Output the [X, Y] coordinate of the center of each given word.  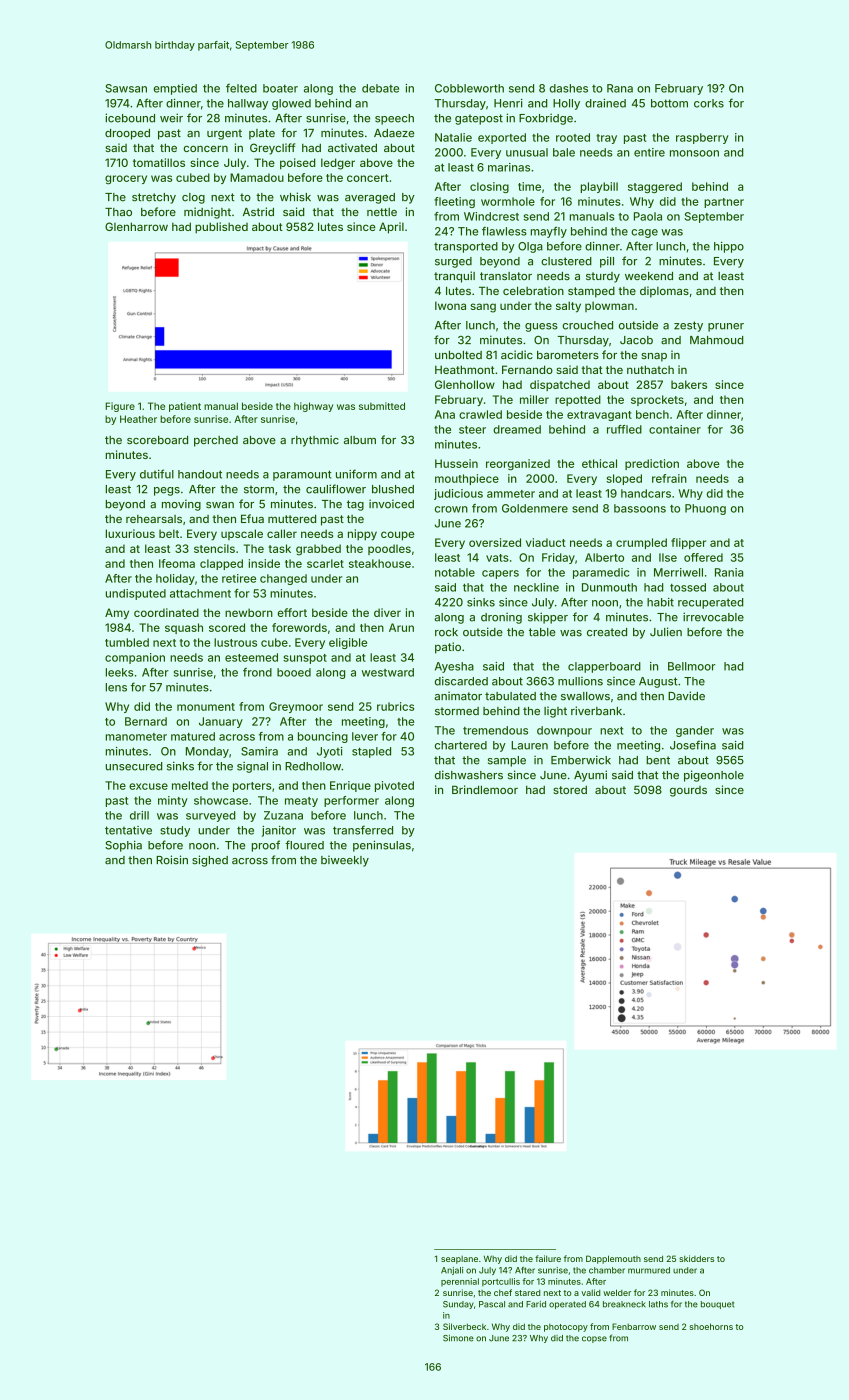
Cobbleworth [469, 88]
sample [507, 761]
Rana [620, 88]
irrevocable [713, 617]
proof [266, 846]
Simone [458, 1338]
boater [280, 88]
